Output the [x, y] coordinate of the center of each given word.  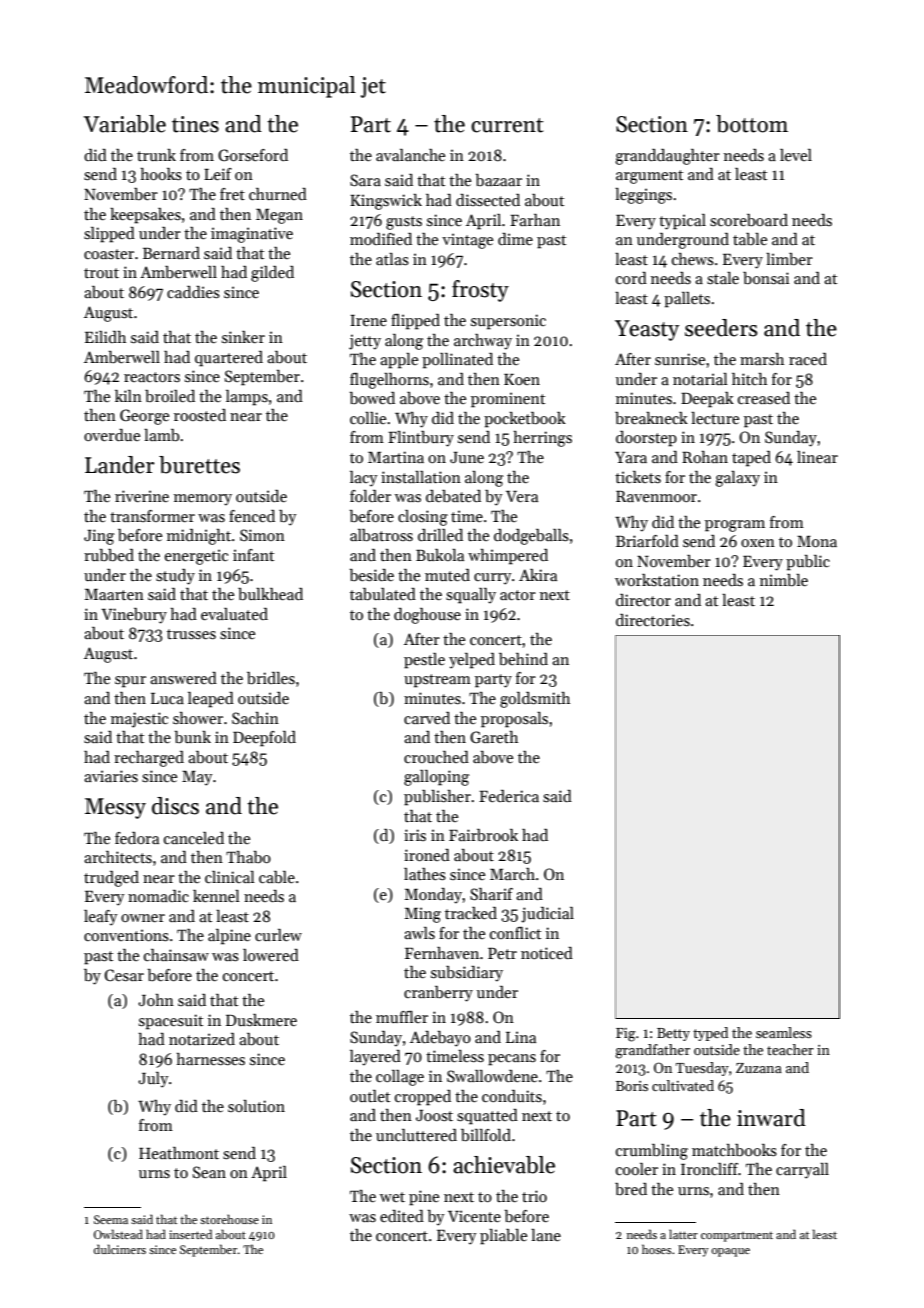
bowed [372, 398]
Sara [365, 180]
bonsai [766, 278]
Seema [111, 1219]
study [175, 577]
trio [534, 1196]
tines [195, 124]
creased [764, 398]
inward [771, 1118]
